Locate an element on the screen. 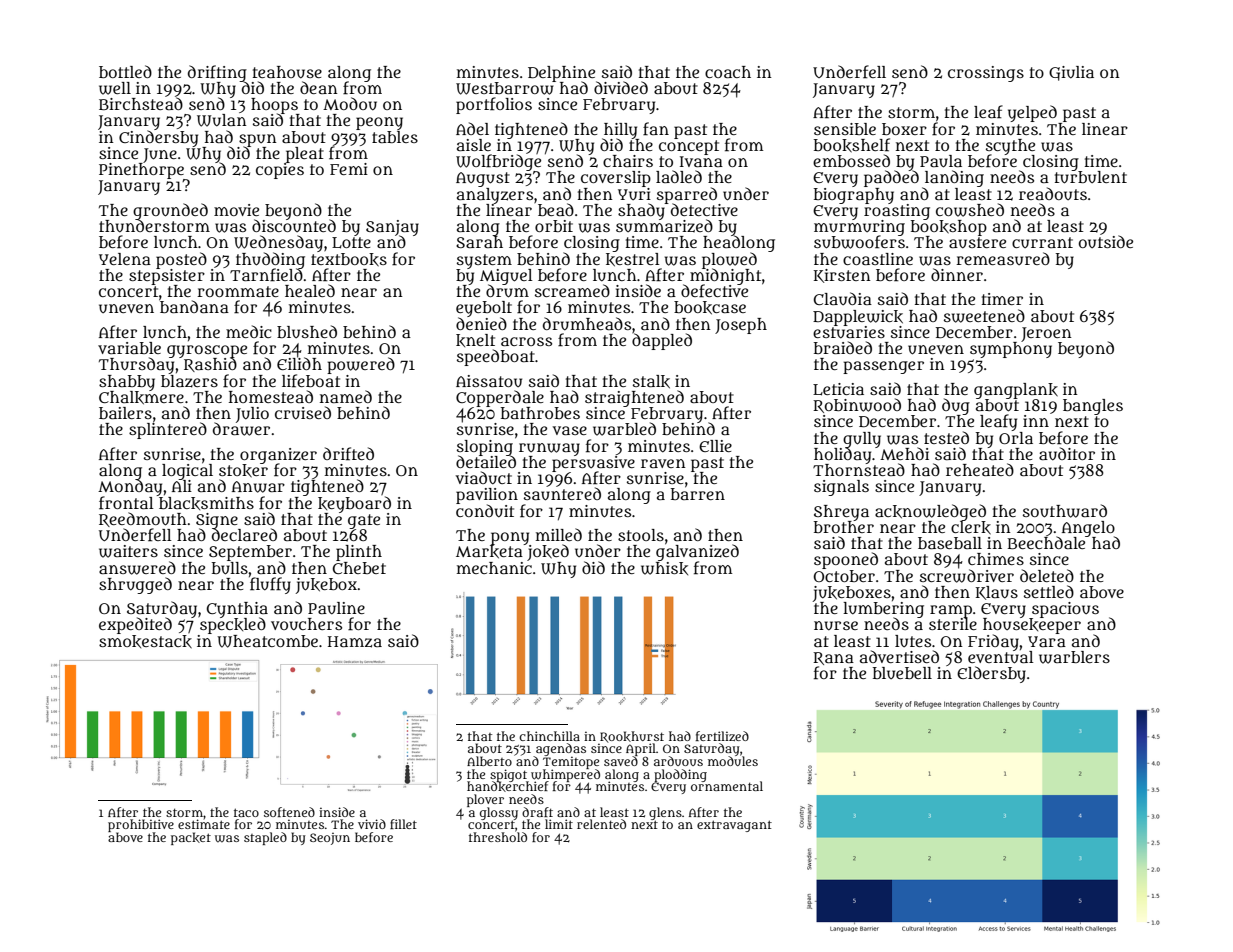  prohibitive is located at coordinates (141, 825).
